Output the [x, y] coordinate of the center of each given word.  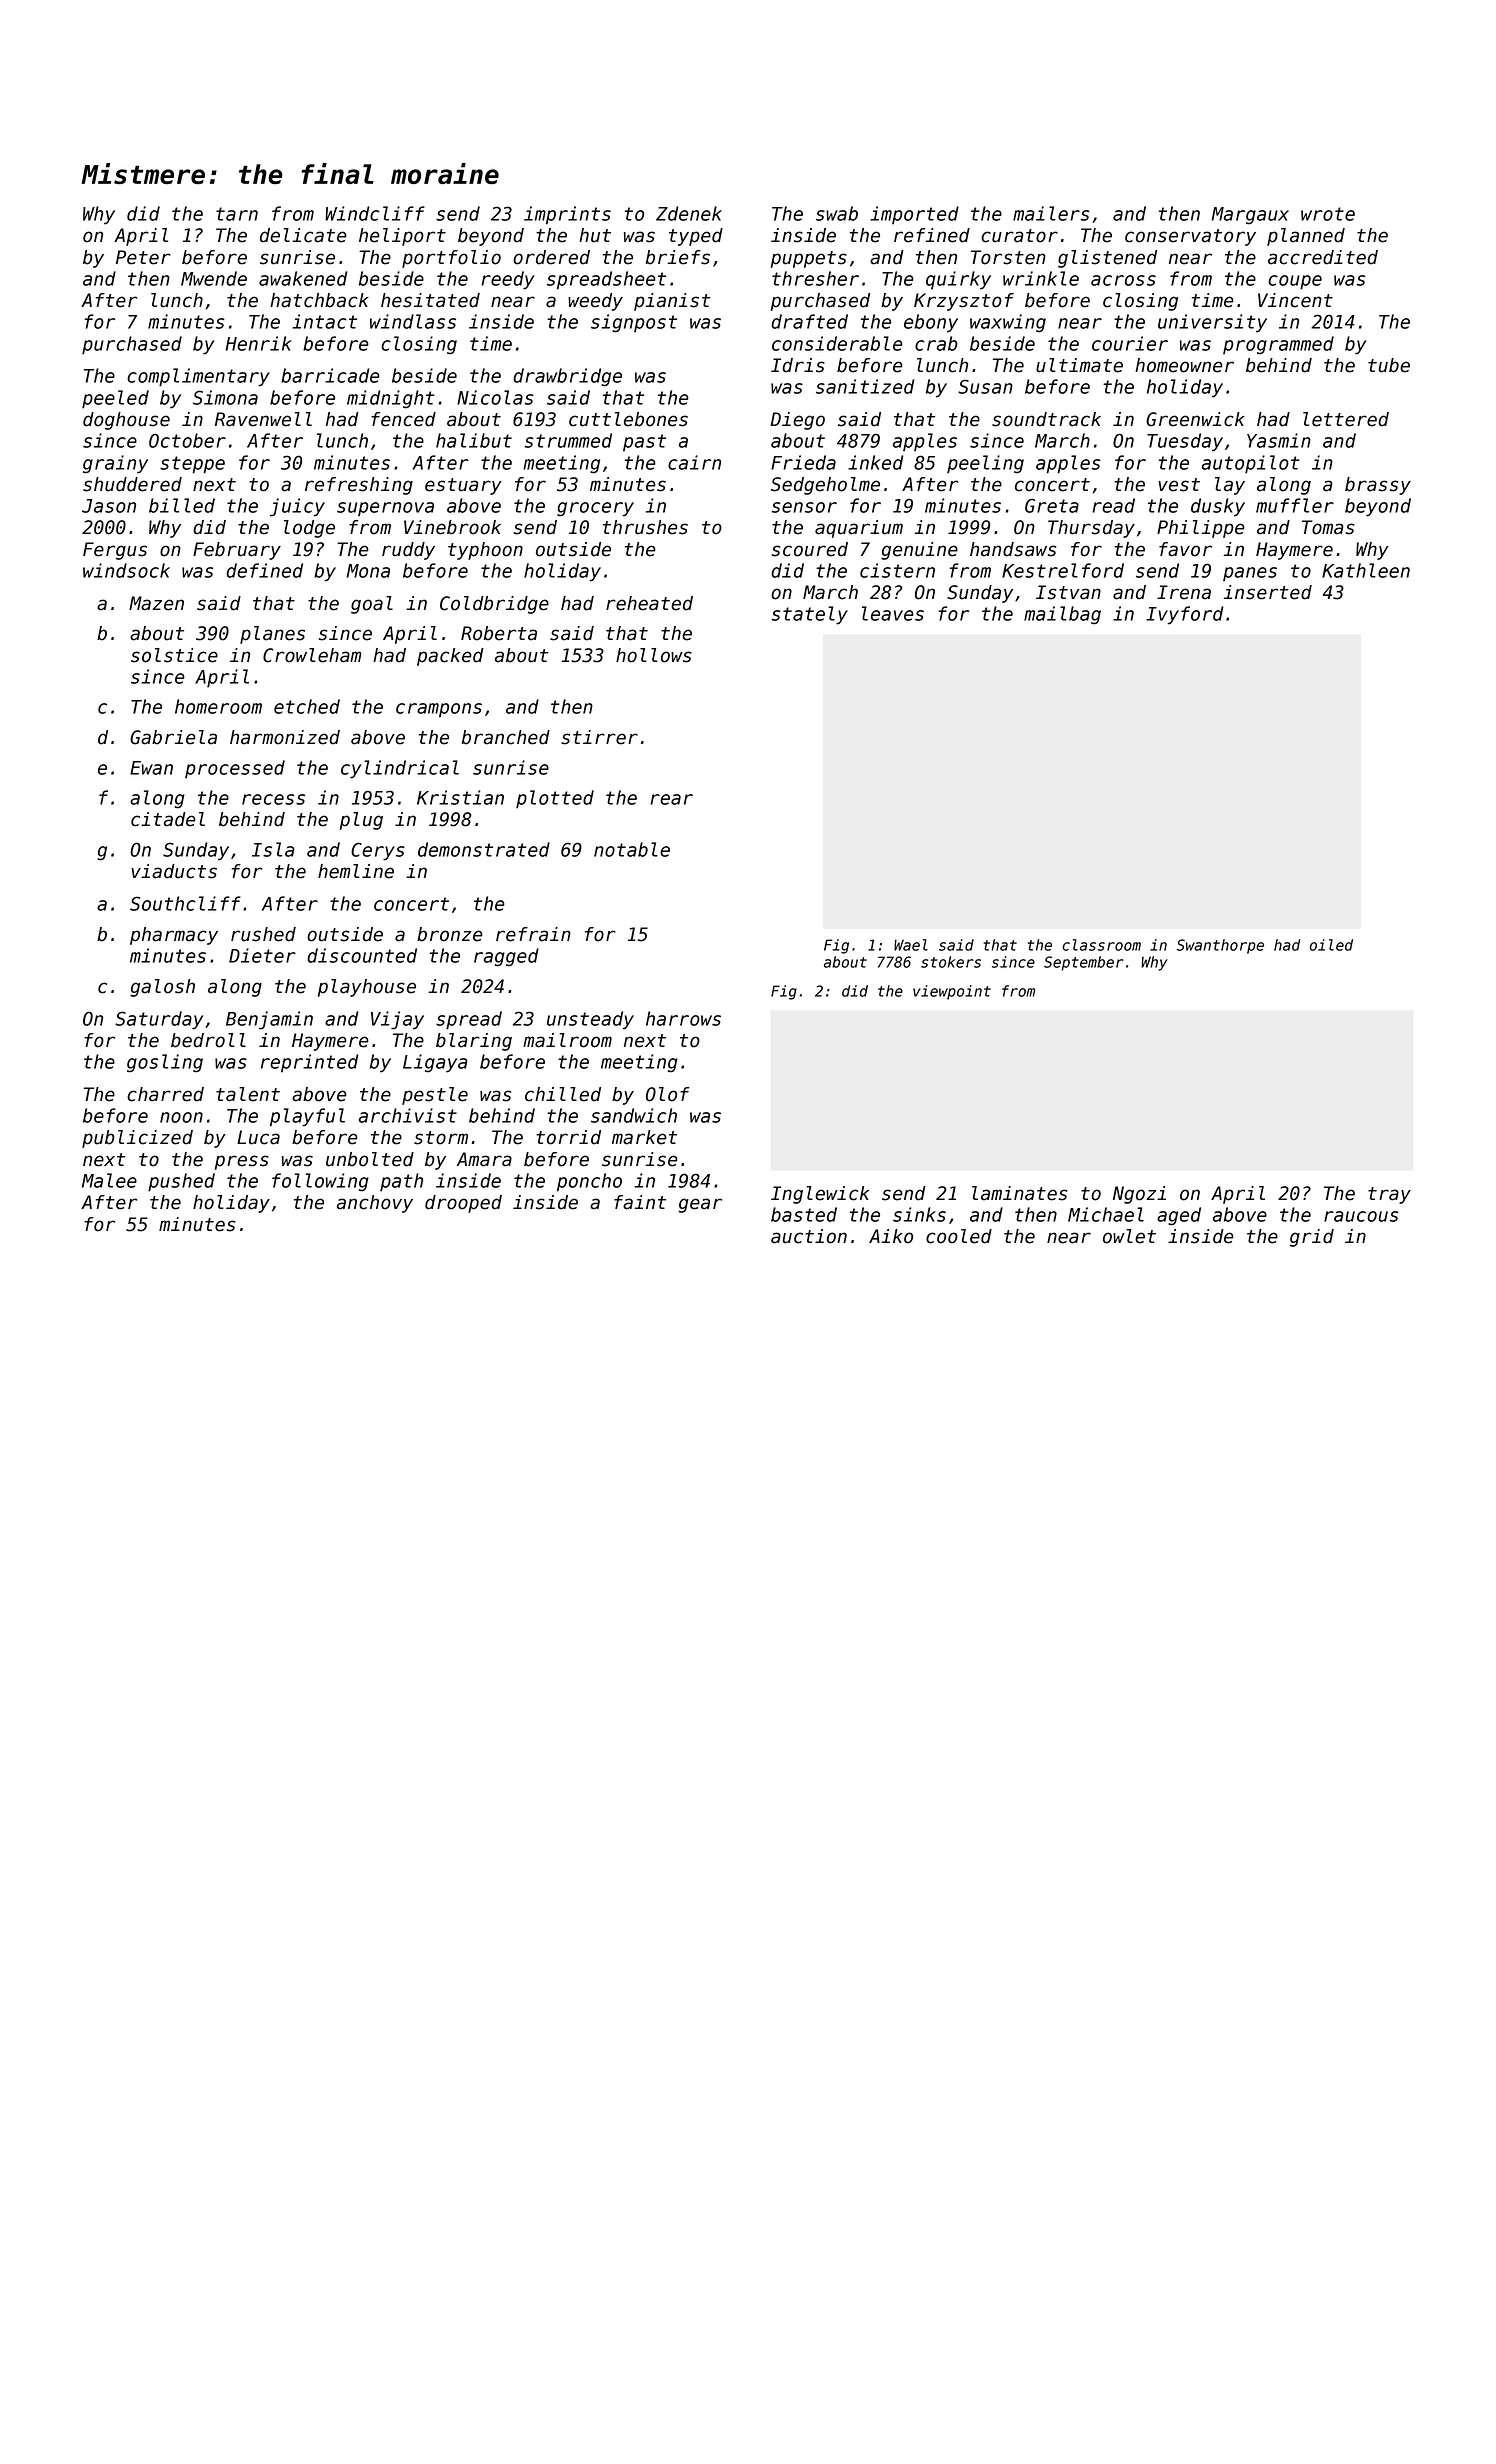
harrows [683, 1018]
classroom [1101, 945]
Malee [109, 1180]
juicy [297, 507]
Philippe [1201, 529]
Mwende [214, 278]
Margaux [1250, 216]
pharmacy [174, 936]
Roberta [499, 633]
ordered [551, 257]
